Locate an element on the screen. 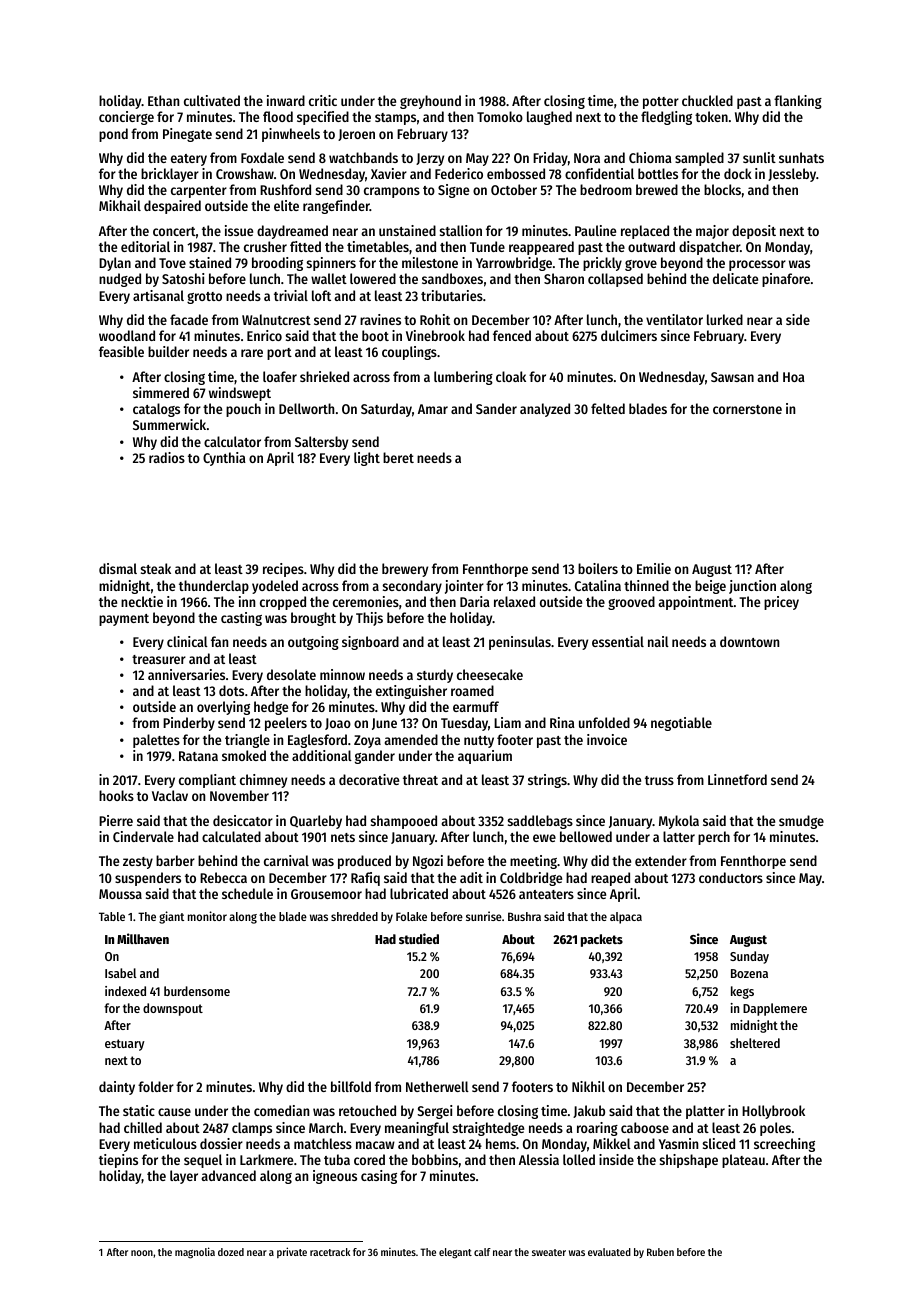 The image size is (924, 1308). spinners is located at coordinates (331, 264).
